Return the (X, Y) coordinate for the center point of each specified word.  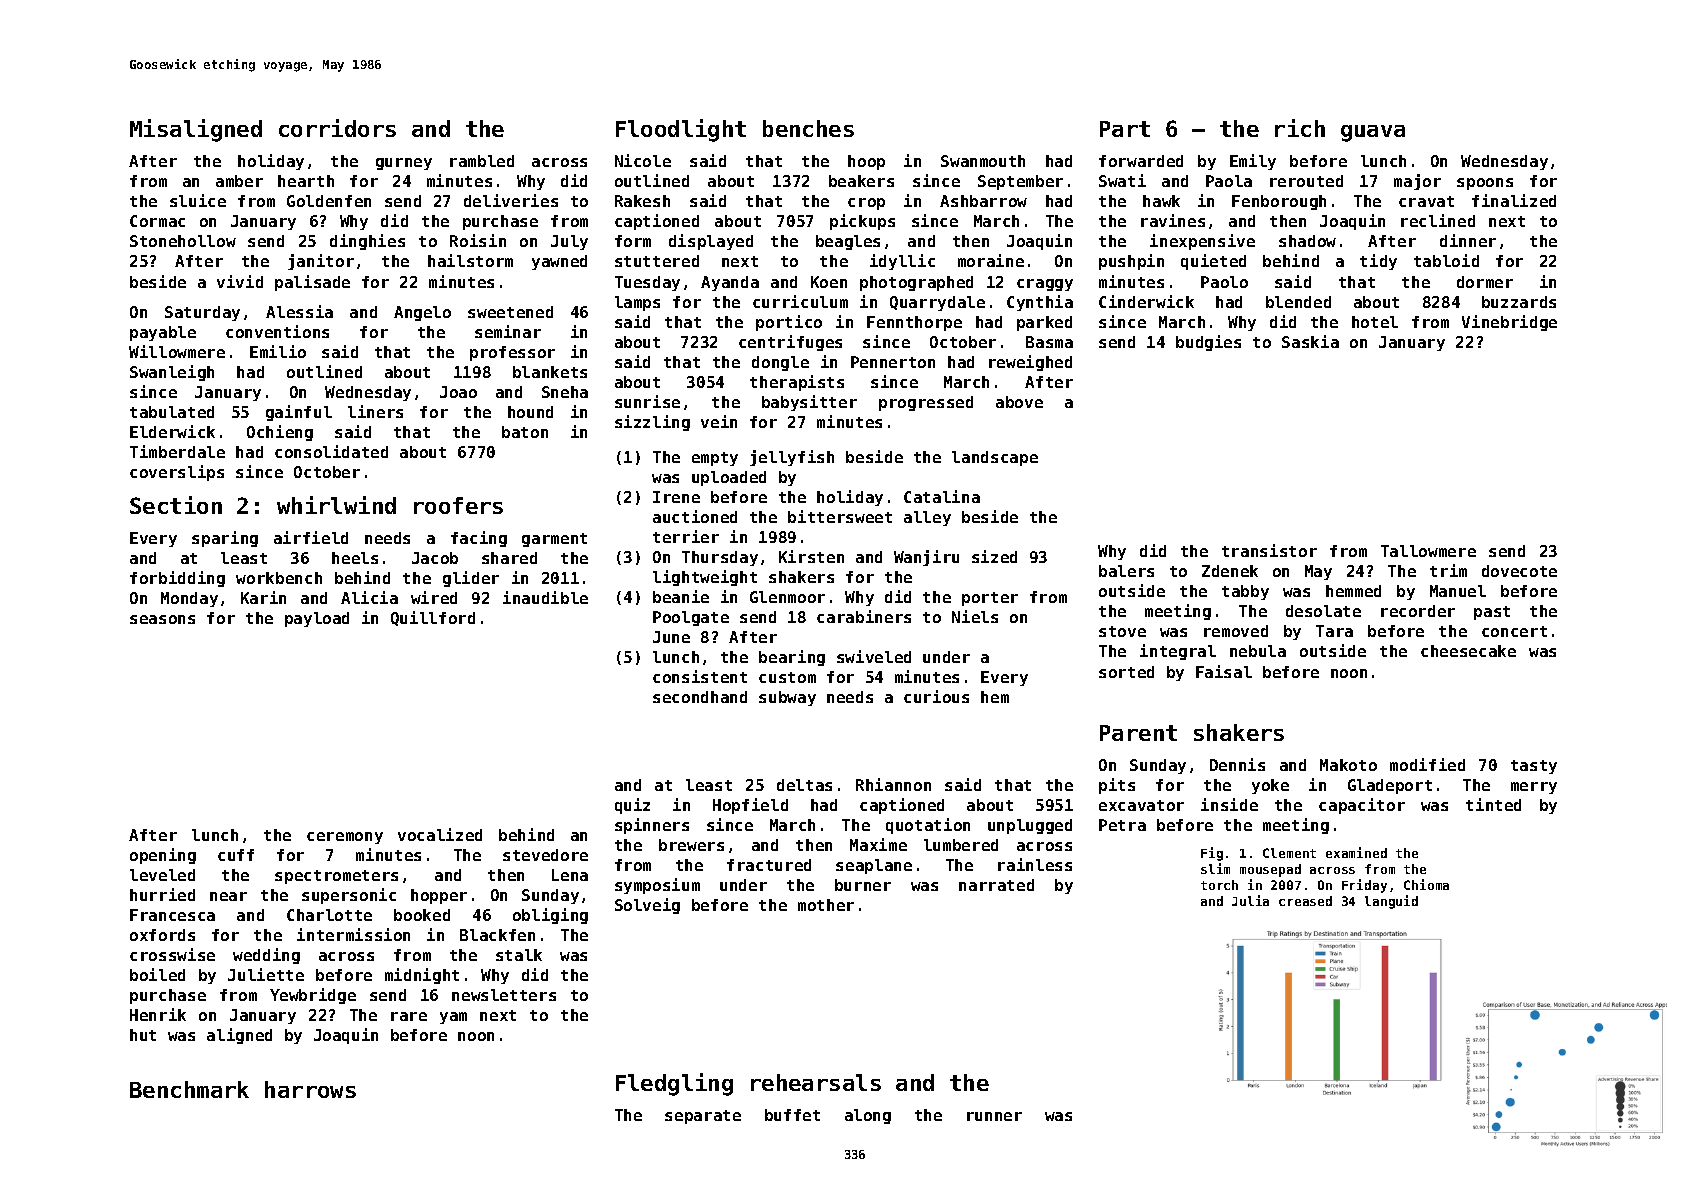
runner (994, 1116)
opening (163, 856)
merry (1534, 788)
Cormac (157, 221)
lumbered (961, 845)
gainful (299, 413)
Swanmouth (983, 161)
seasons (162, 619)
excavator (1141, 805)
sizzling (652, 423)
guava (1373, 133)
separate (703, 1117)
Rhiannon (893, 784)
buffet (792, 1115)
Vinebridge (1509, 323)
